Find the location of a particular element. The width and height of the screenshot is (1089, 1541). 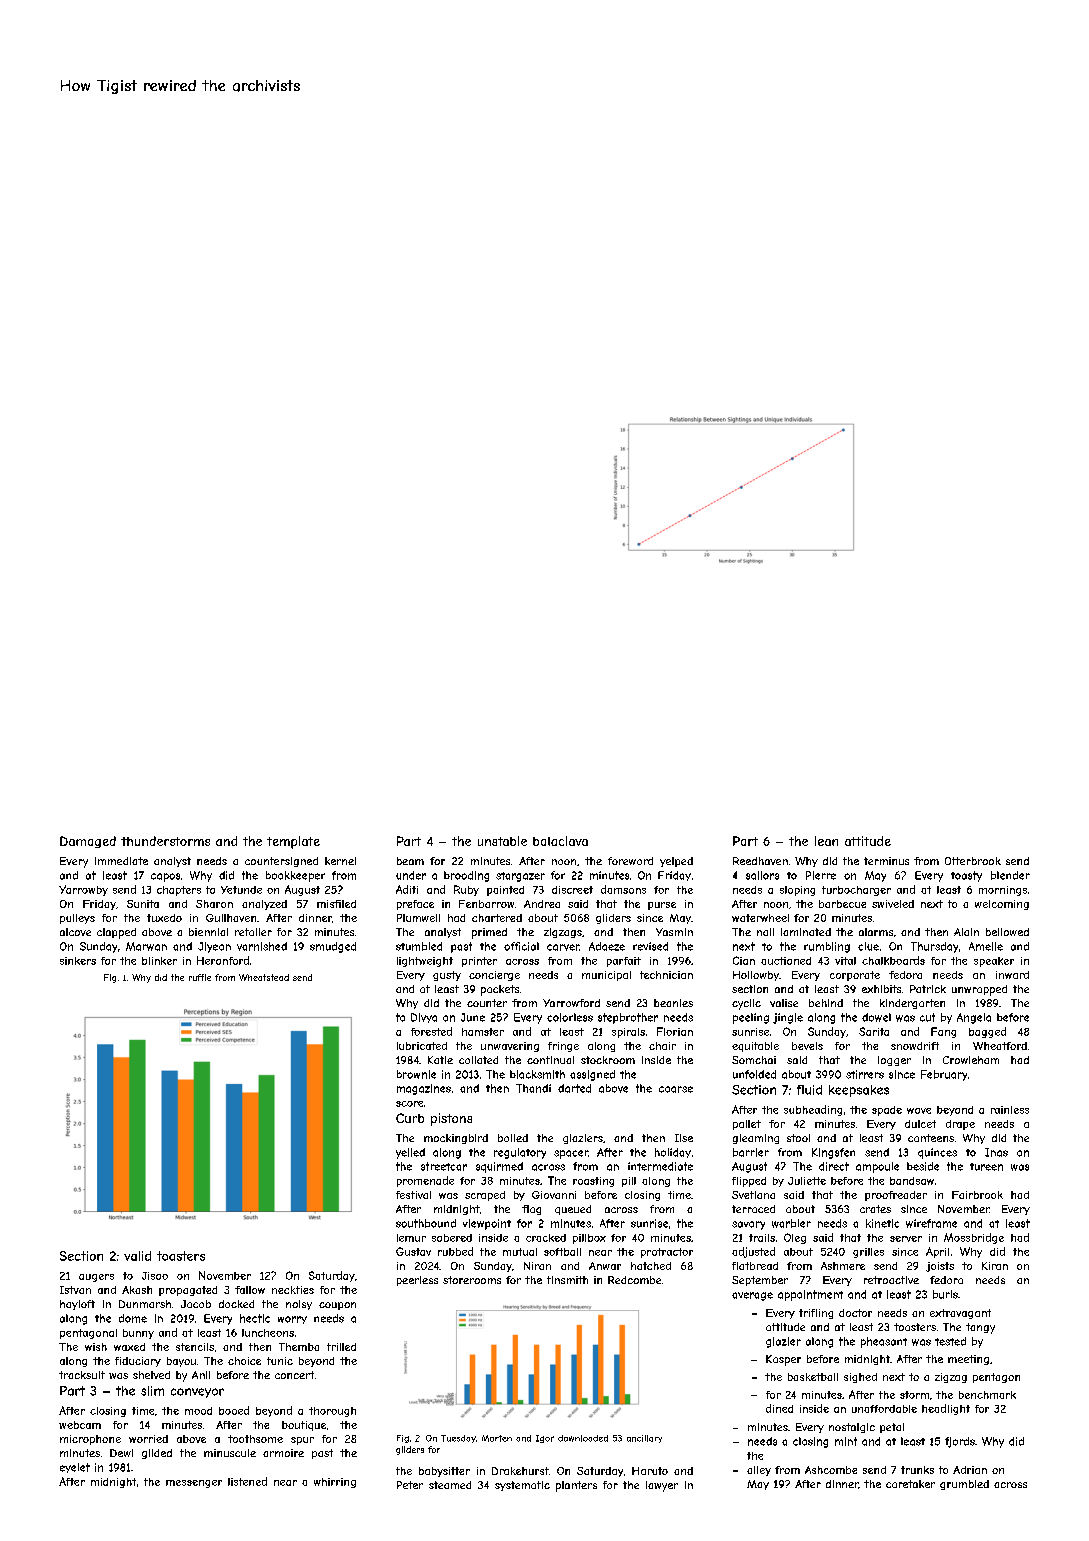

chair is located at coordinates (662, 1046).
